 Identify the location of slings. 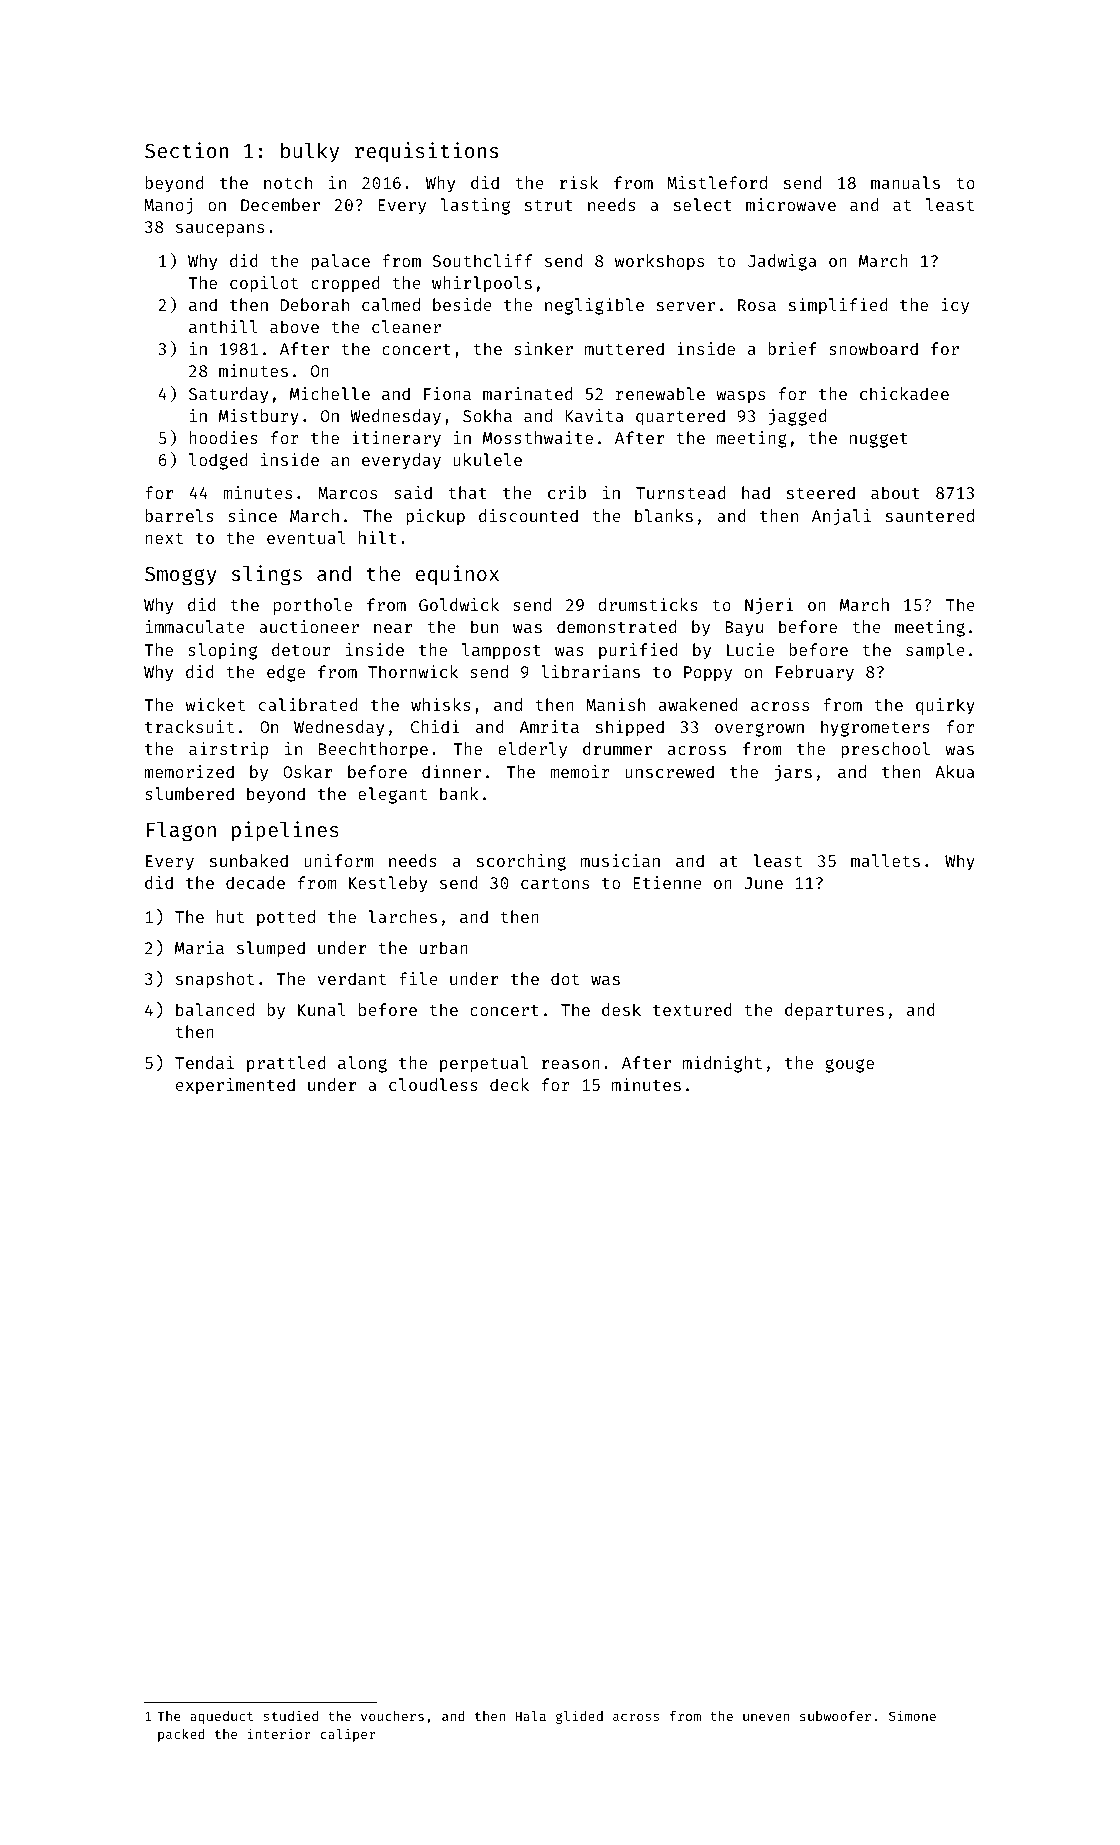
(267, 575).
